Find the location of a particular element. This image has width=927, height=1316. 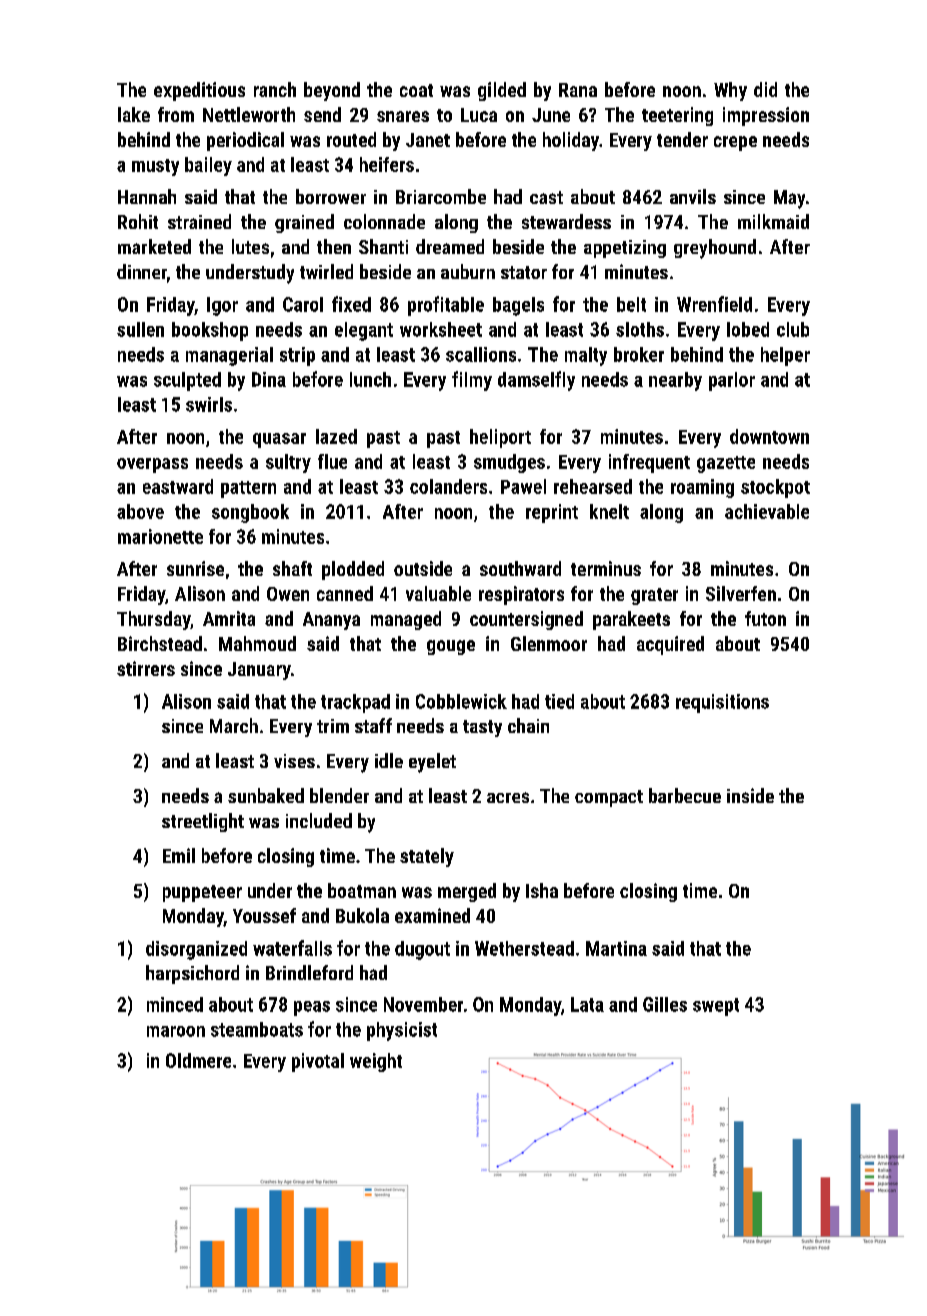

expeditious is located at coordinates (199, 91).
